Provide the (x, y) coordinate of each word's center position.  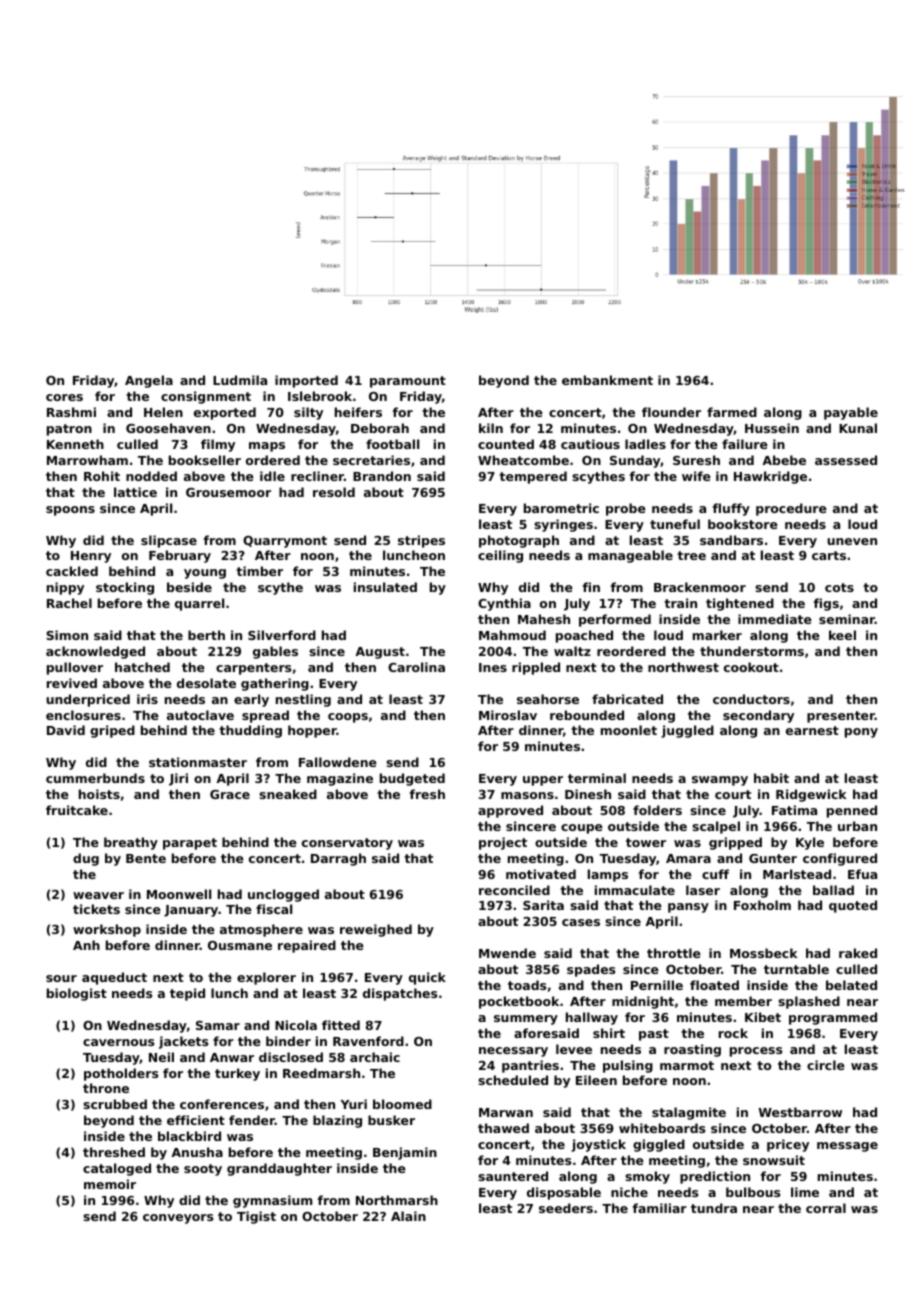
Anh (86, 945)
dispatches (400, 994)
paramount (408, 382)
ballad (833, 890)
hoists (99, 794)
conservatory (347, 844)
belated (851, 985)
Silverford (282, 635)
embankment (607, 380)
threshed (114, 1152)
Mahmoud (512, 635)
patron (69, 430)
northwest (683, 667)
